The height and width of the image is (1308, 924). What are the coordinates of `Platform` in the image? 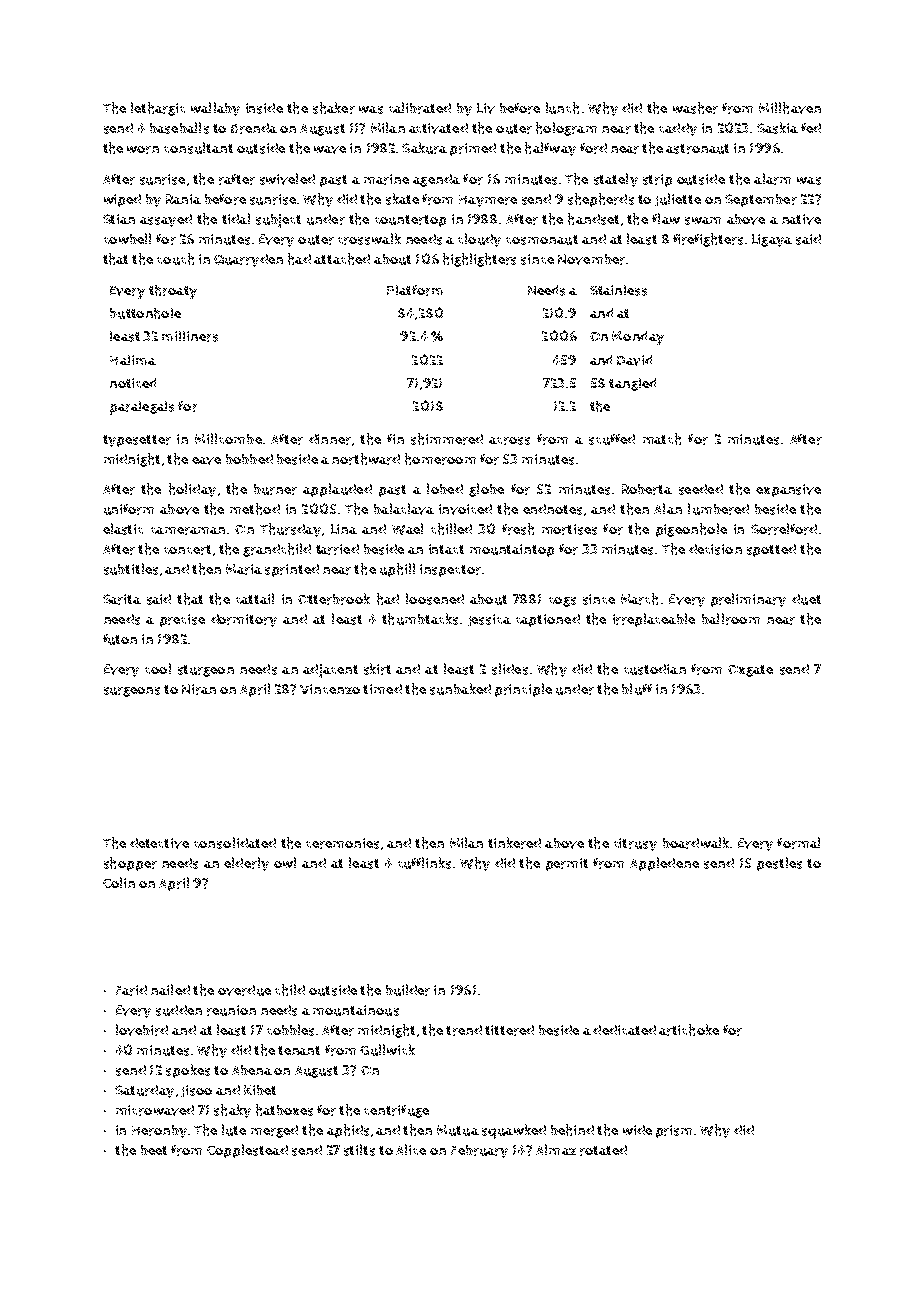 It's located at (415, 290).
